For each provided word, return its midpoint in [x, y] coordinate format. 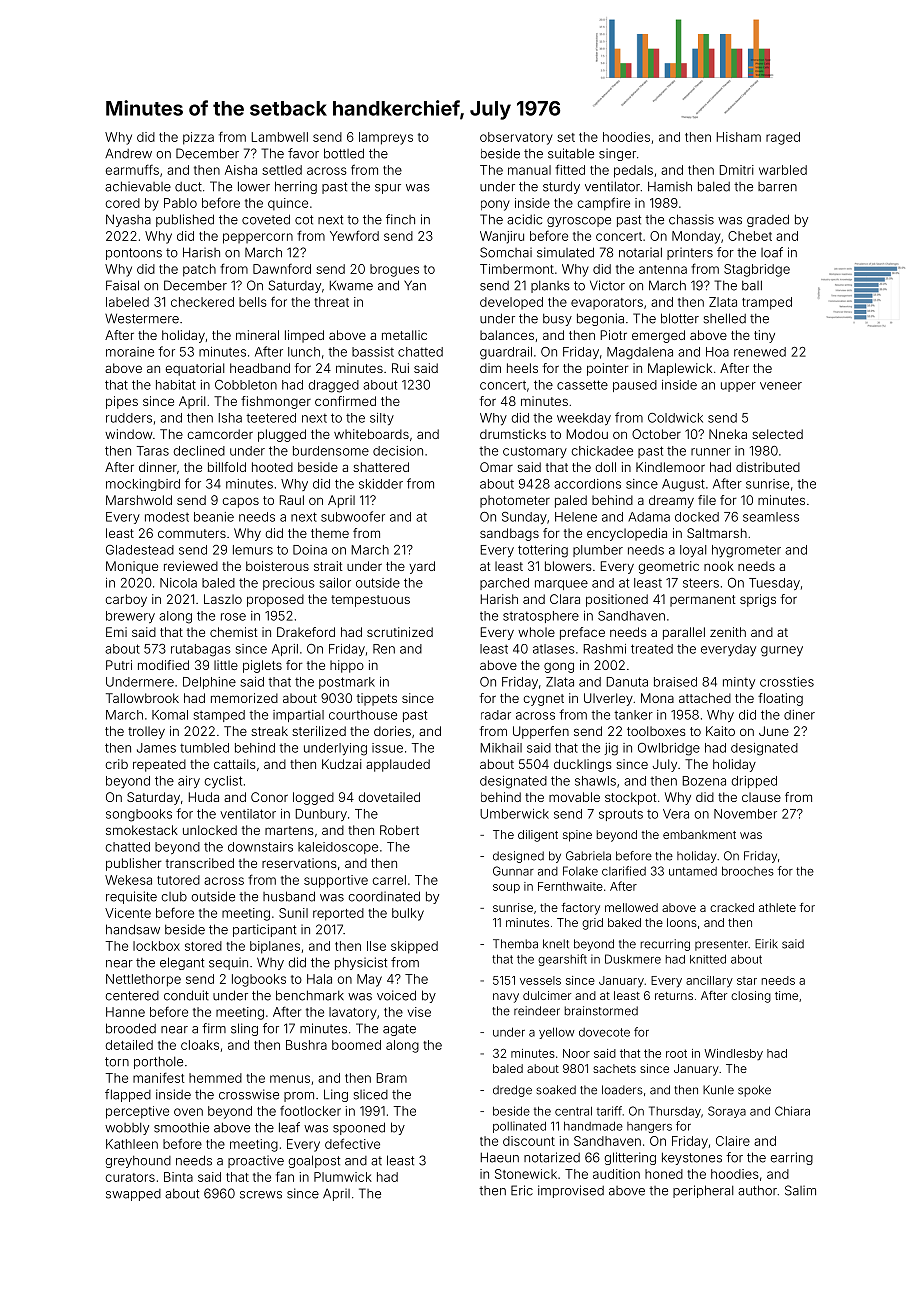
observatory [516, 138]
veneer [781, 386]
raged [783, 138]
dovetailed [389, 797]
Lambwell [280, 137]
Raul [292, 500]
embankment [699, 834]
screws [261, 1195]
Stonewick [526, 1174]
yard [422, 567]
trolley [146, 732]
